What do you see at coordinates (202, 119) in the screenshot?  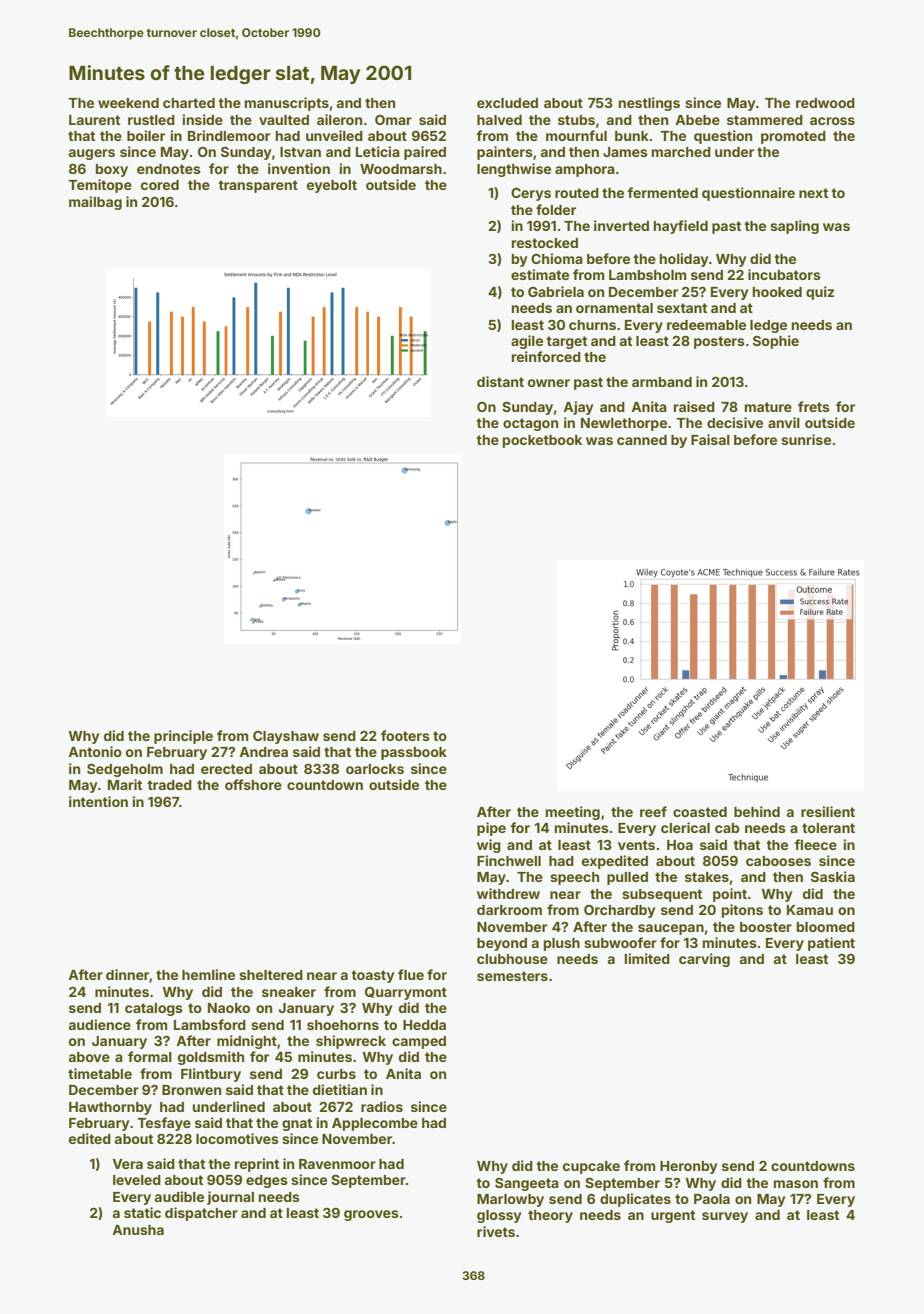 I see `inside` at bounding box center [202, 119].
